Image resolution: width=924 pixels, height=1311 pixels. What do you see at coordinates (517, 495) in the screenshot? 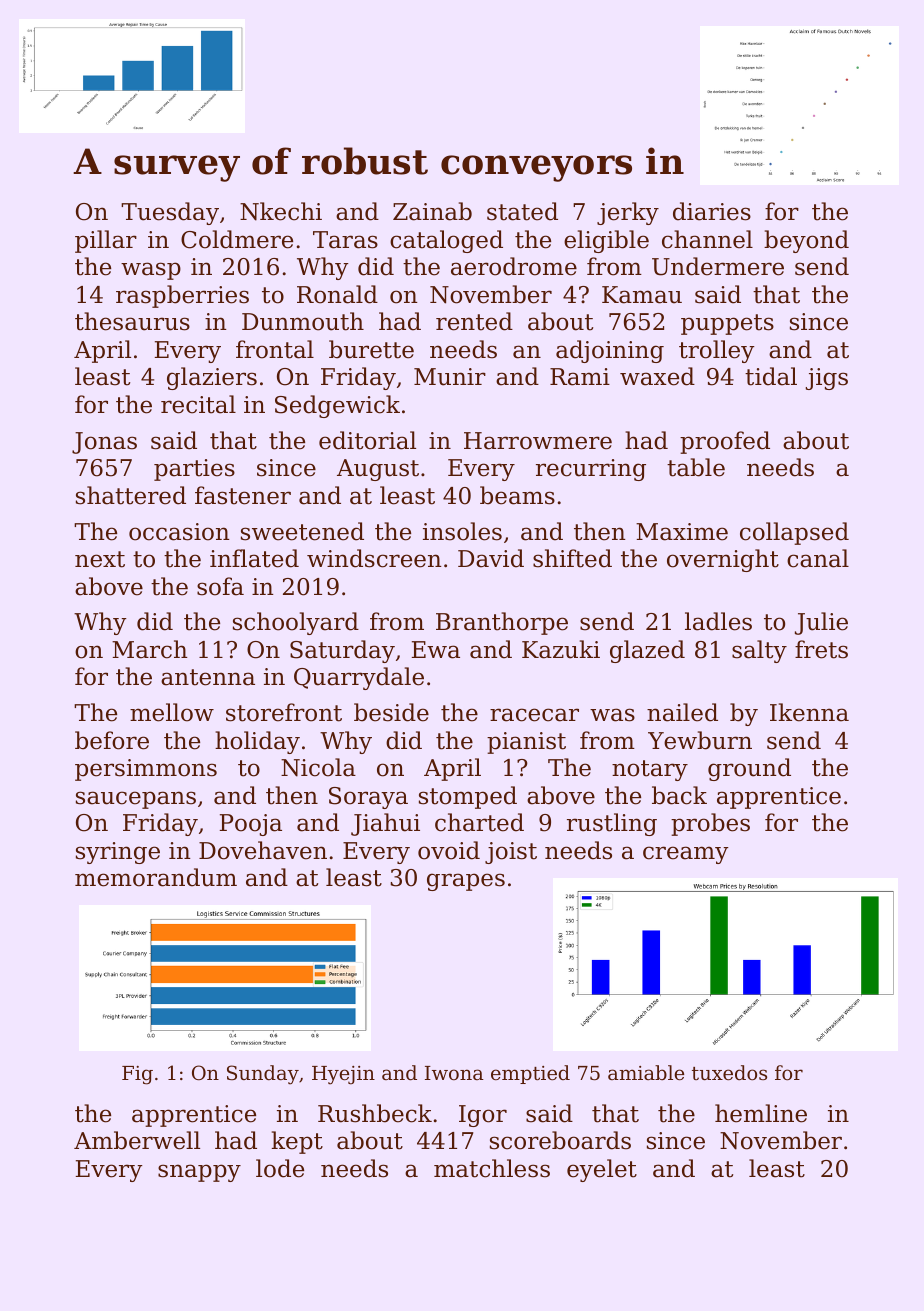
I see `beams` at bounding box center [517, 495].
